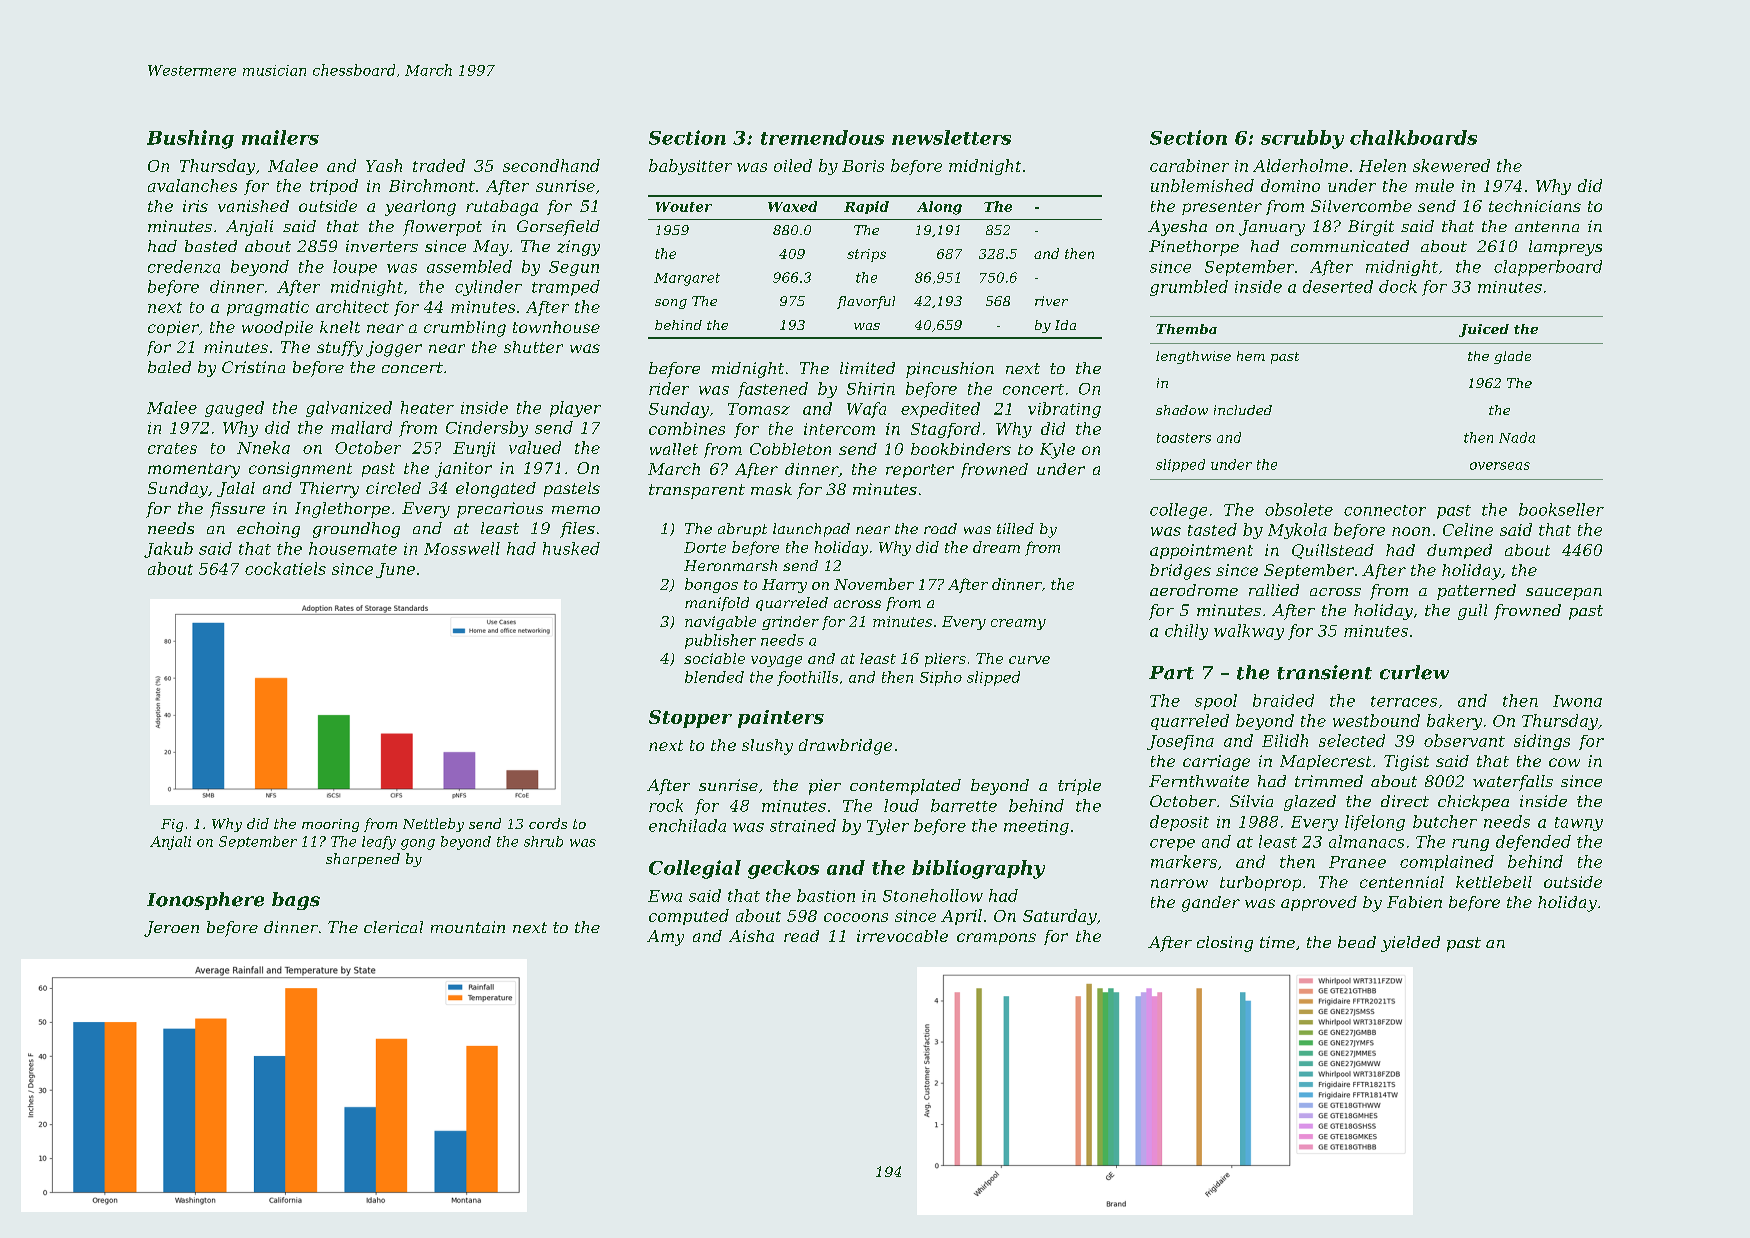 This screenshot has width=1750, height=1238. I want to click on Pinethorpe, so click(1194, 248).
